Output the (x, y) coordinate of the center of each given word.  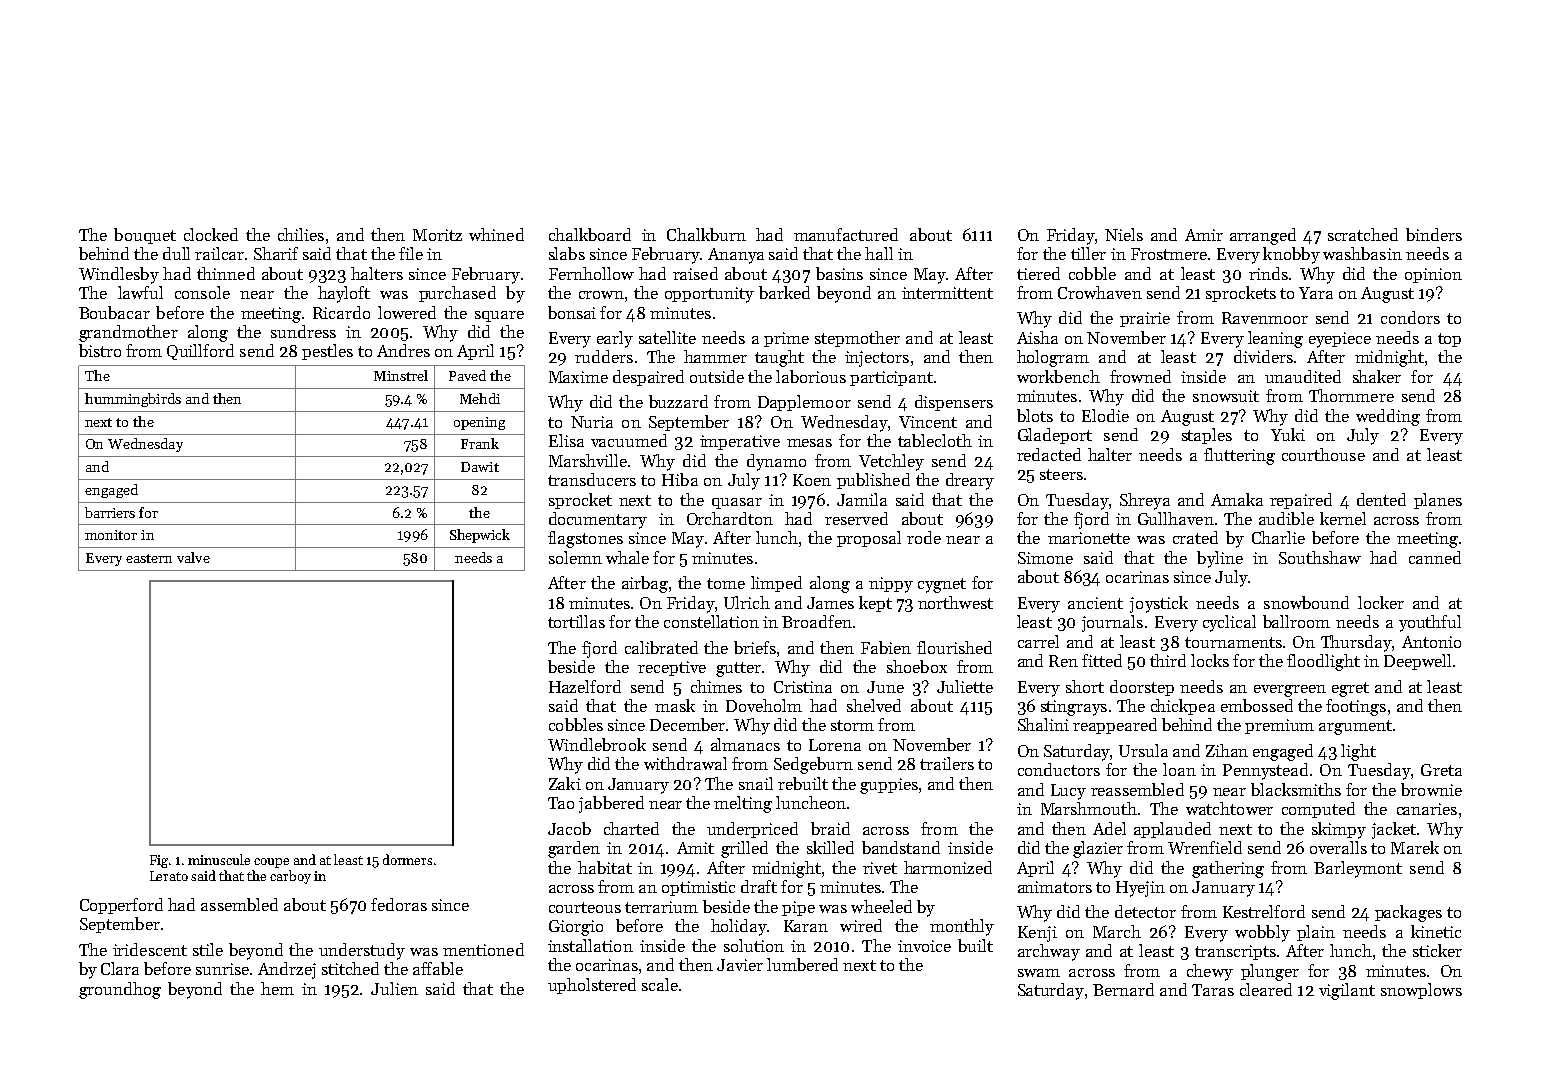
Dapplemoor (804, 403)
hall (879, 253)
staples (1207, 436)
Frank (480, 443)
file (411, 253)
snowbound (1306, 602)
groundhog (120, 990)
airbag (645, 584)
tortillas (576, 621)
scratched (1363, 234)
